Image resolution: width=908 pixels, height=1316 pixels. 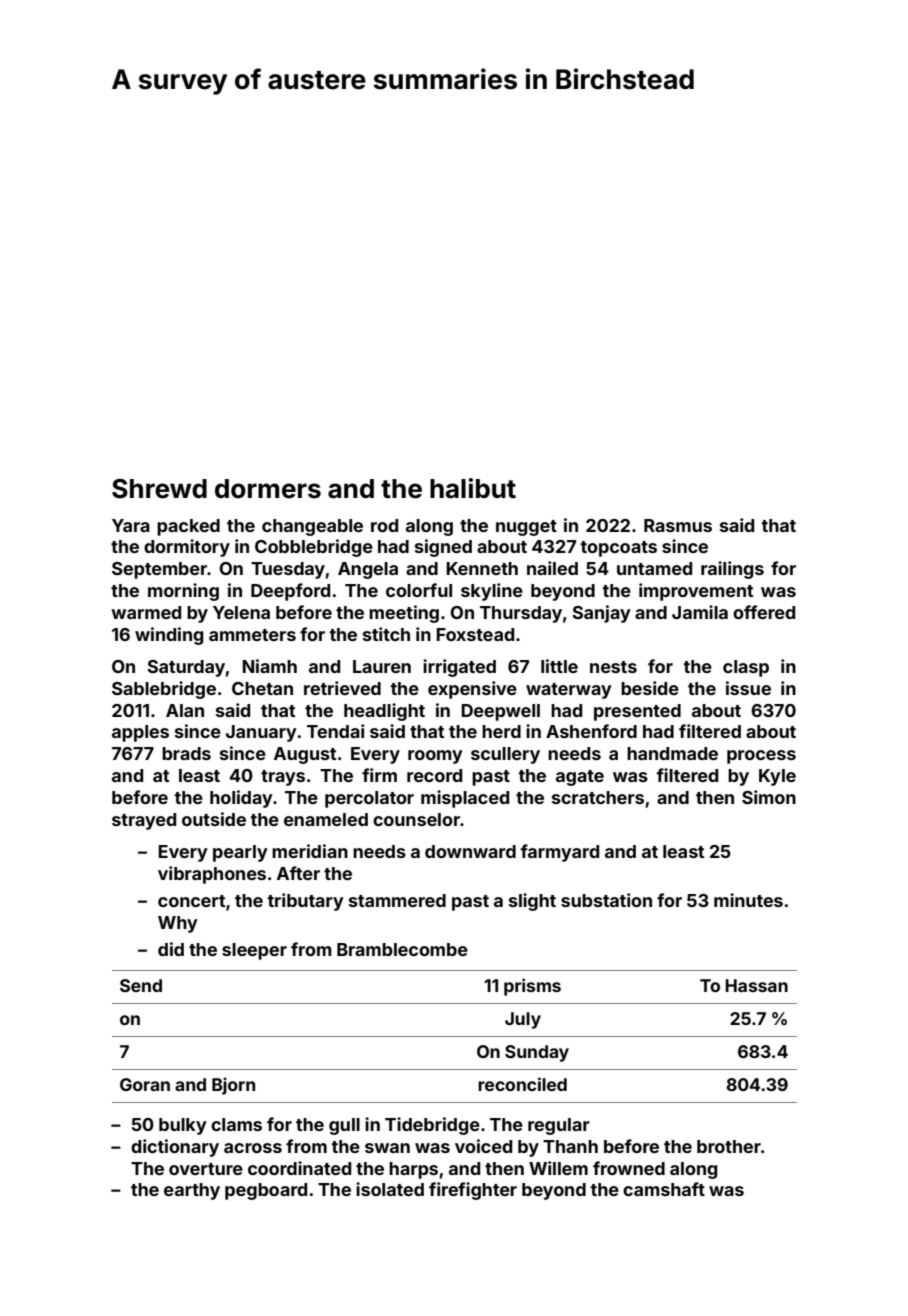 I want to click on minutes, so click(x=748, y=900).
